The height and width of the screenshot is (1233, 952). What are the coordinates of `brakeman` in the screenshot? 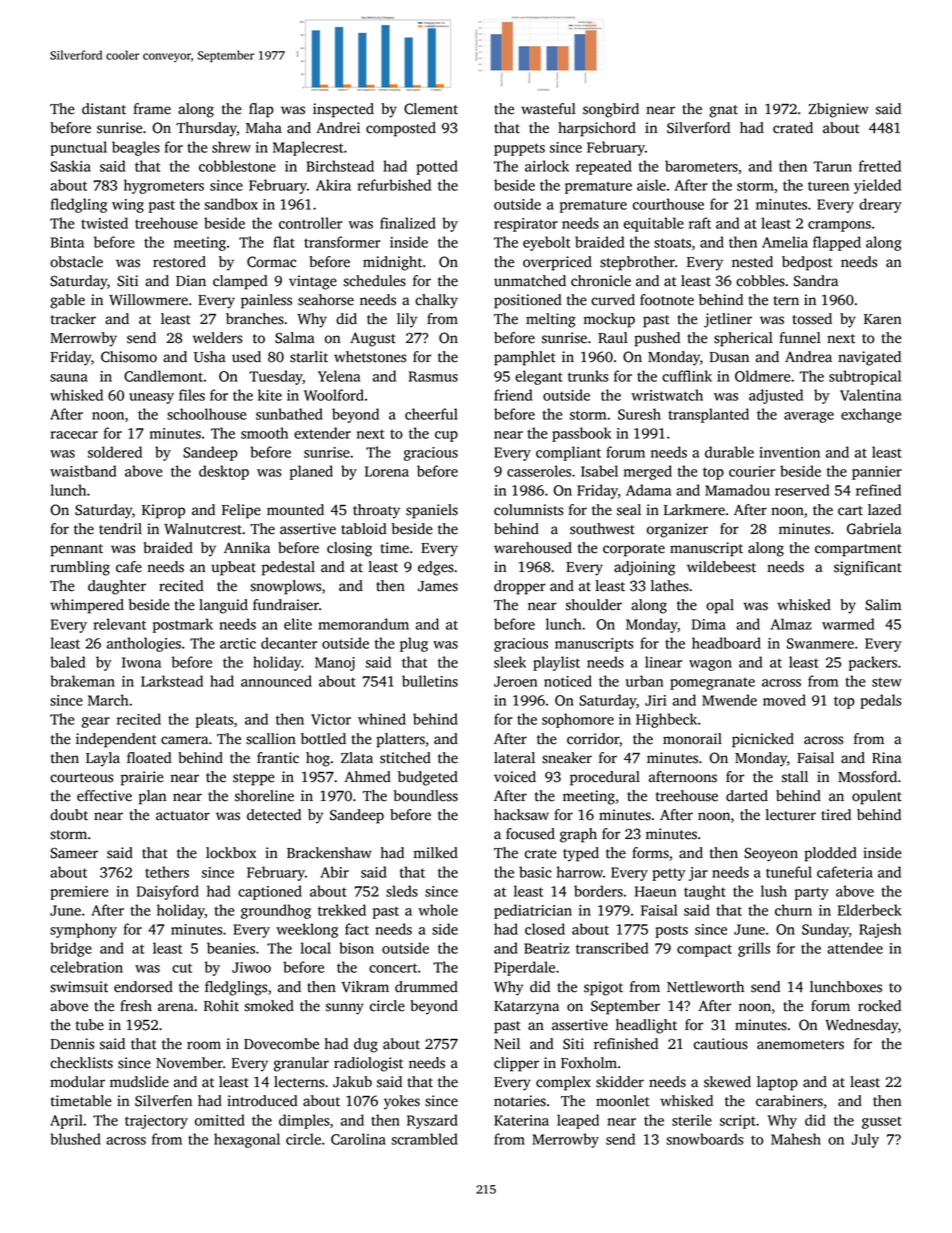 It's located at (82, 681).
